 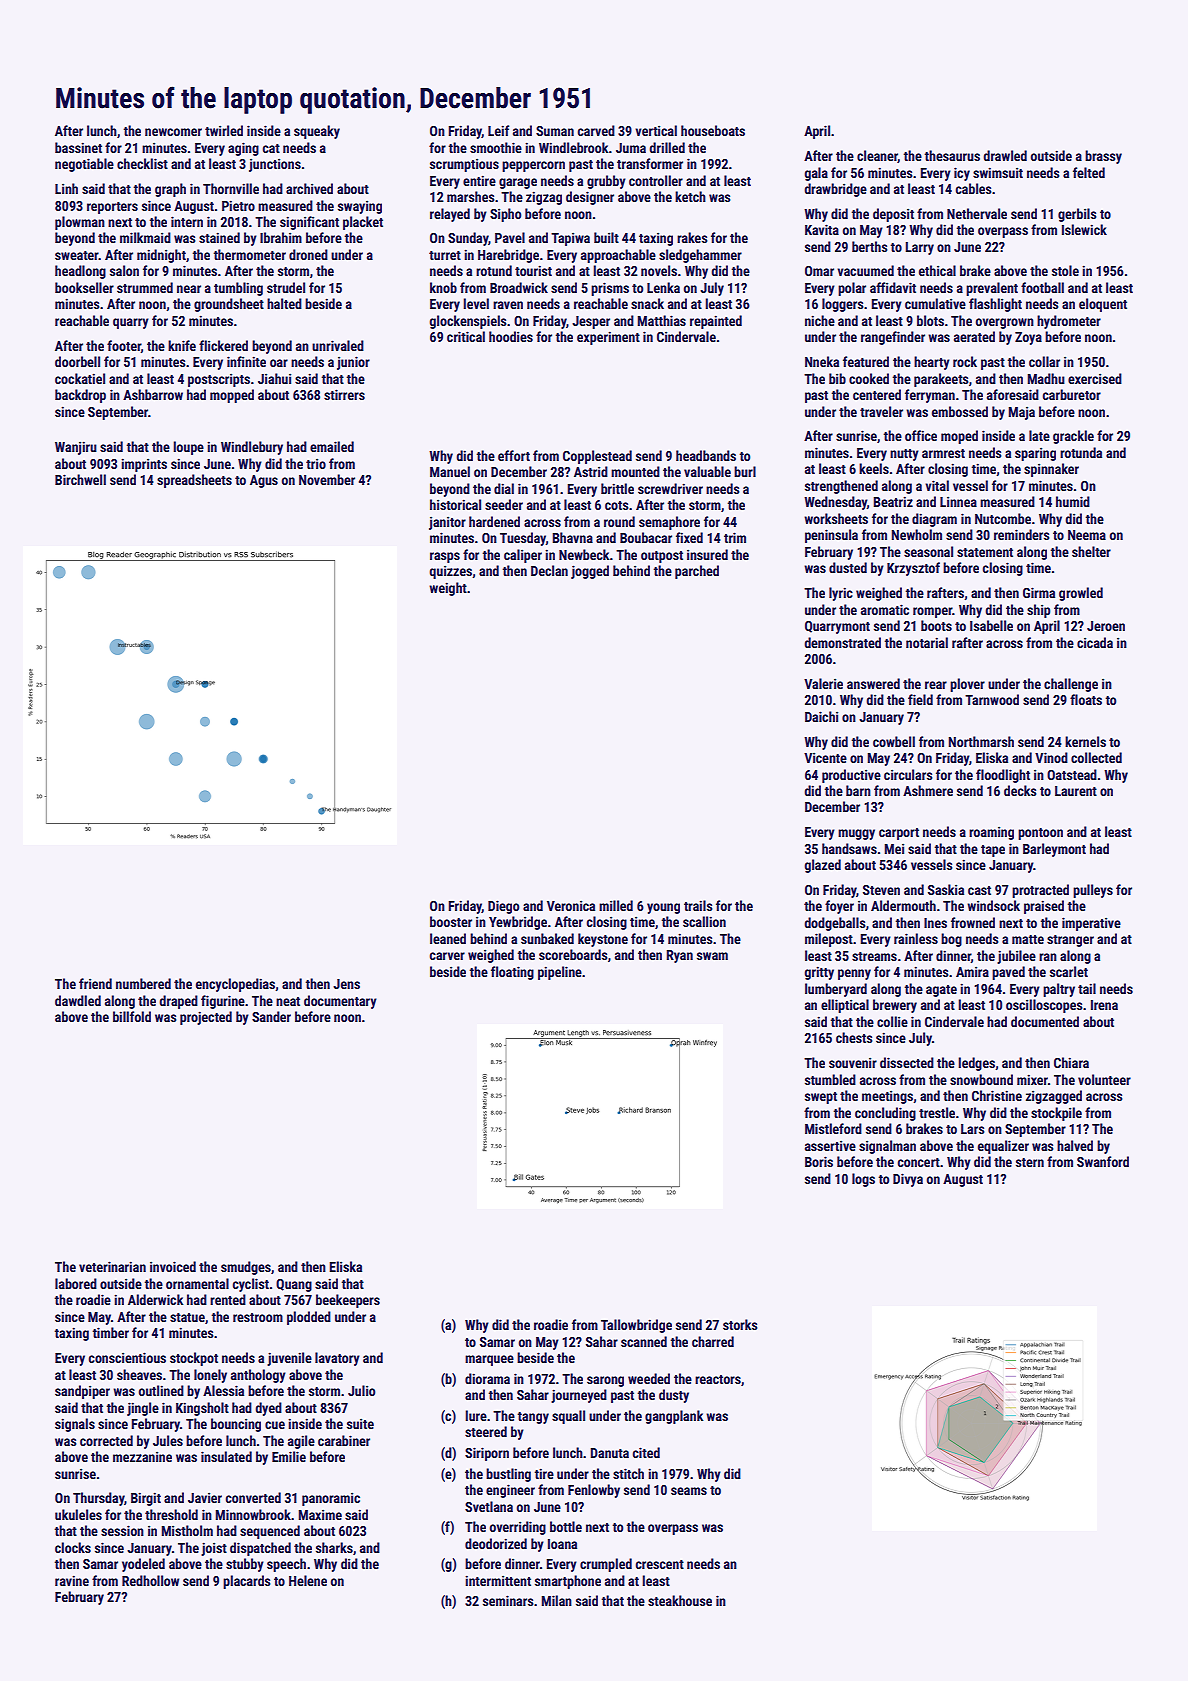 I want to click on jogged, so click(x=590, y=572).
